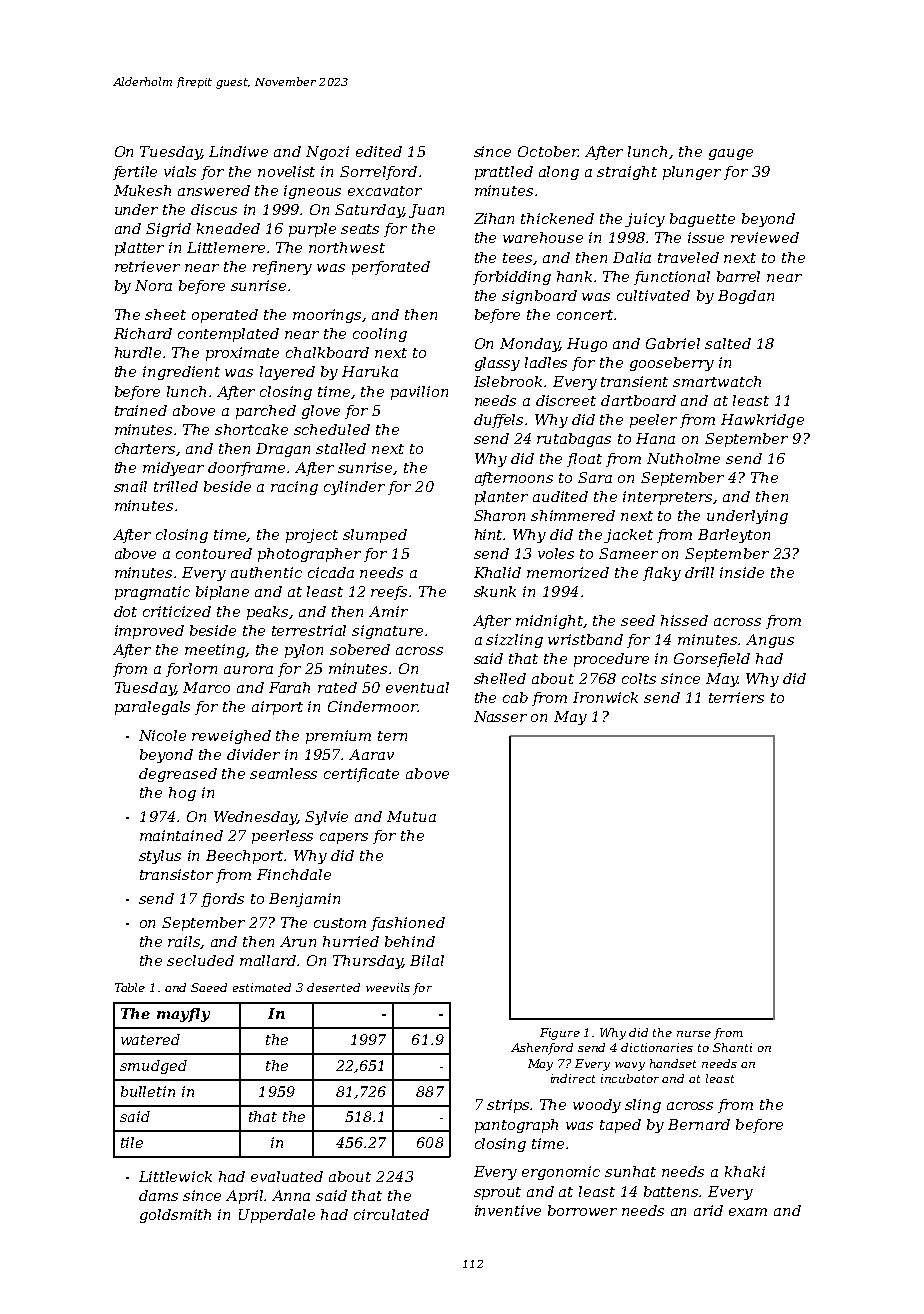  Describe the element at coordinates (657, 1047) in the image. I see `dictionaries` at that location.
